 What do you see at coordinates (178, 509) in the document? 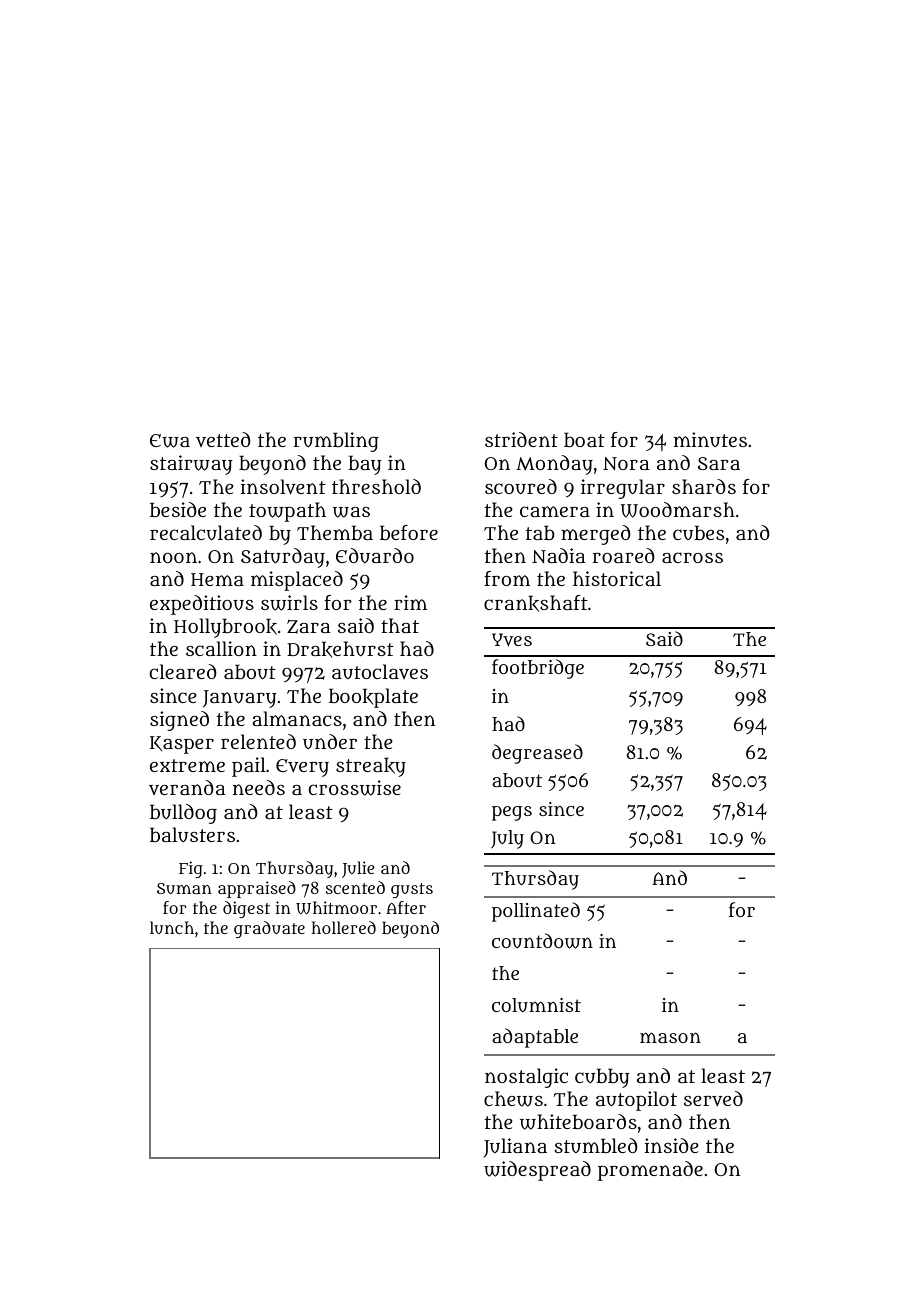
I see `beside` at bounding box center [178, 509].
